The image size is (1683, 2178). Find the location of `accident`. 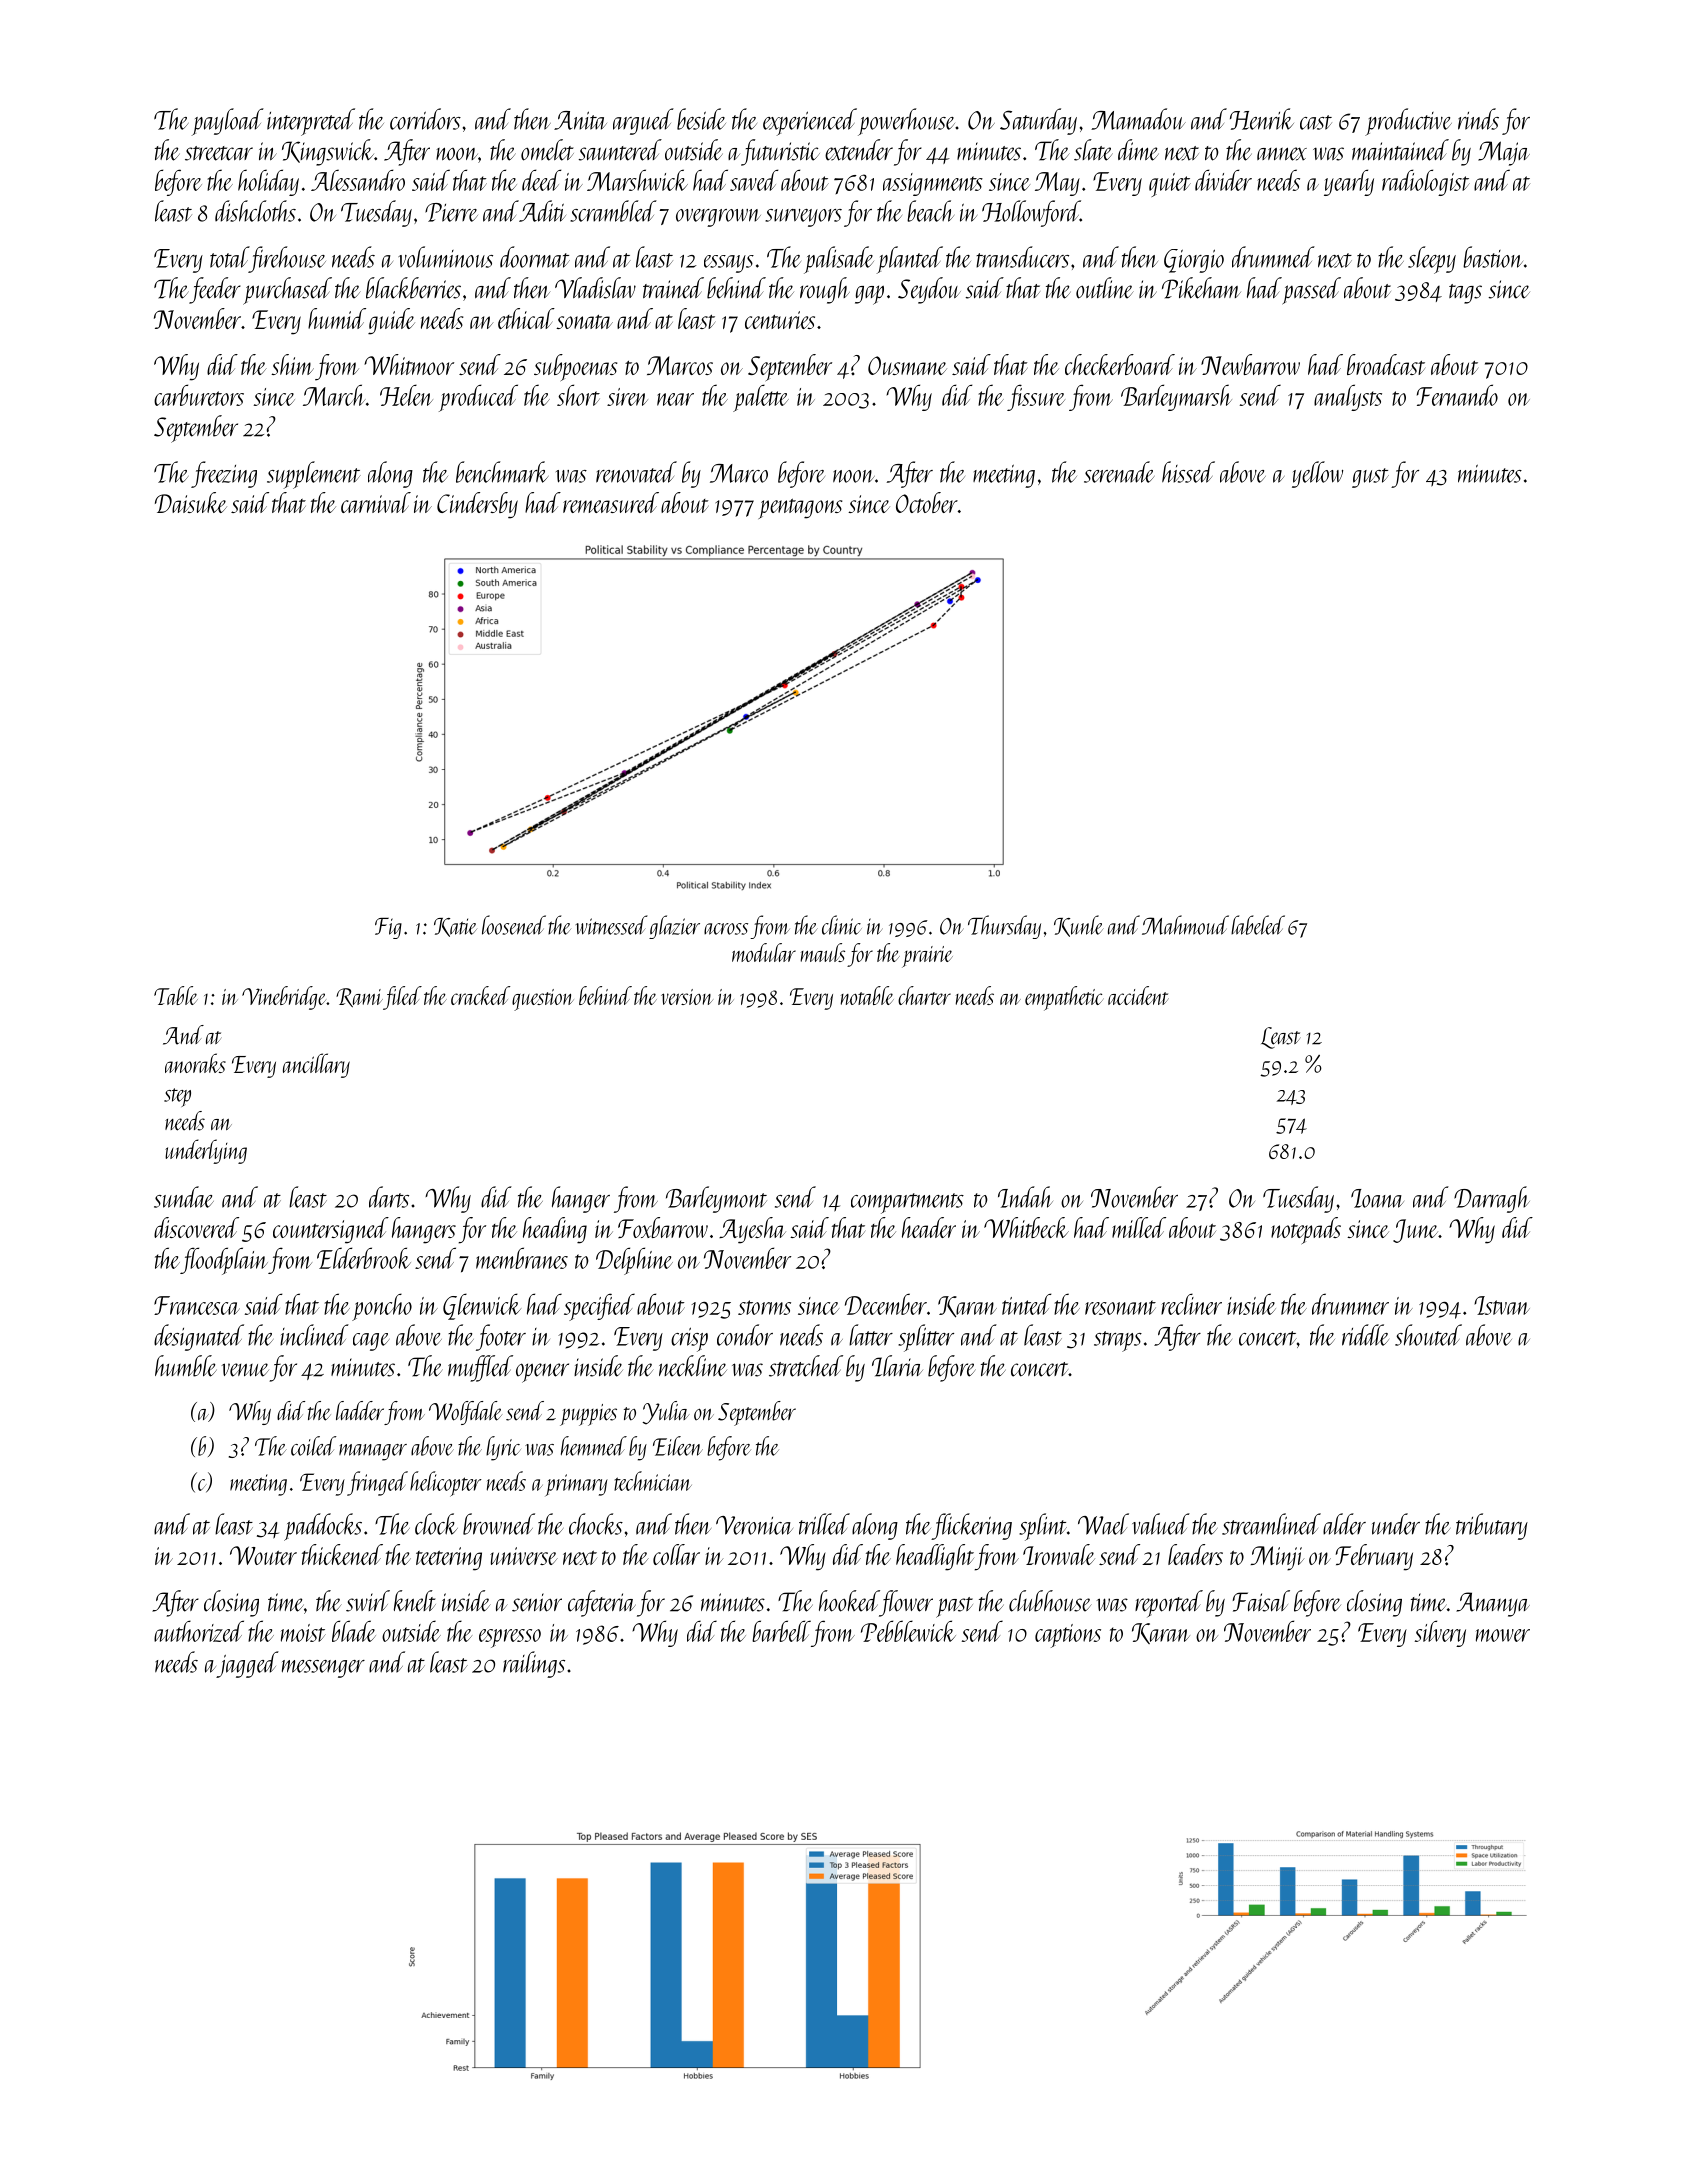

accident is located at coordinates (1138, 995).
